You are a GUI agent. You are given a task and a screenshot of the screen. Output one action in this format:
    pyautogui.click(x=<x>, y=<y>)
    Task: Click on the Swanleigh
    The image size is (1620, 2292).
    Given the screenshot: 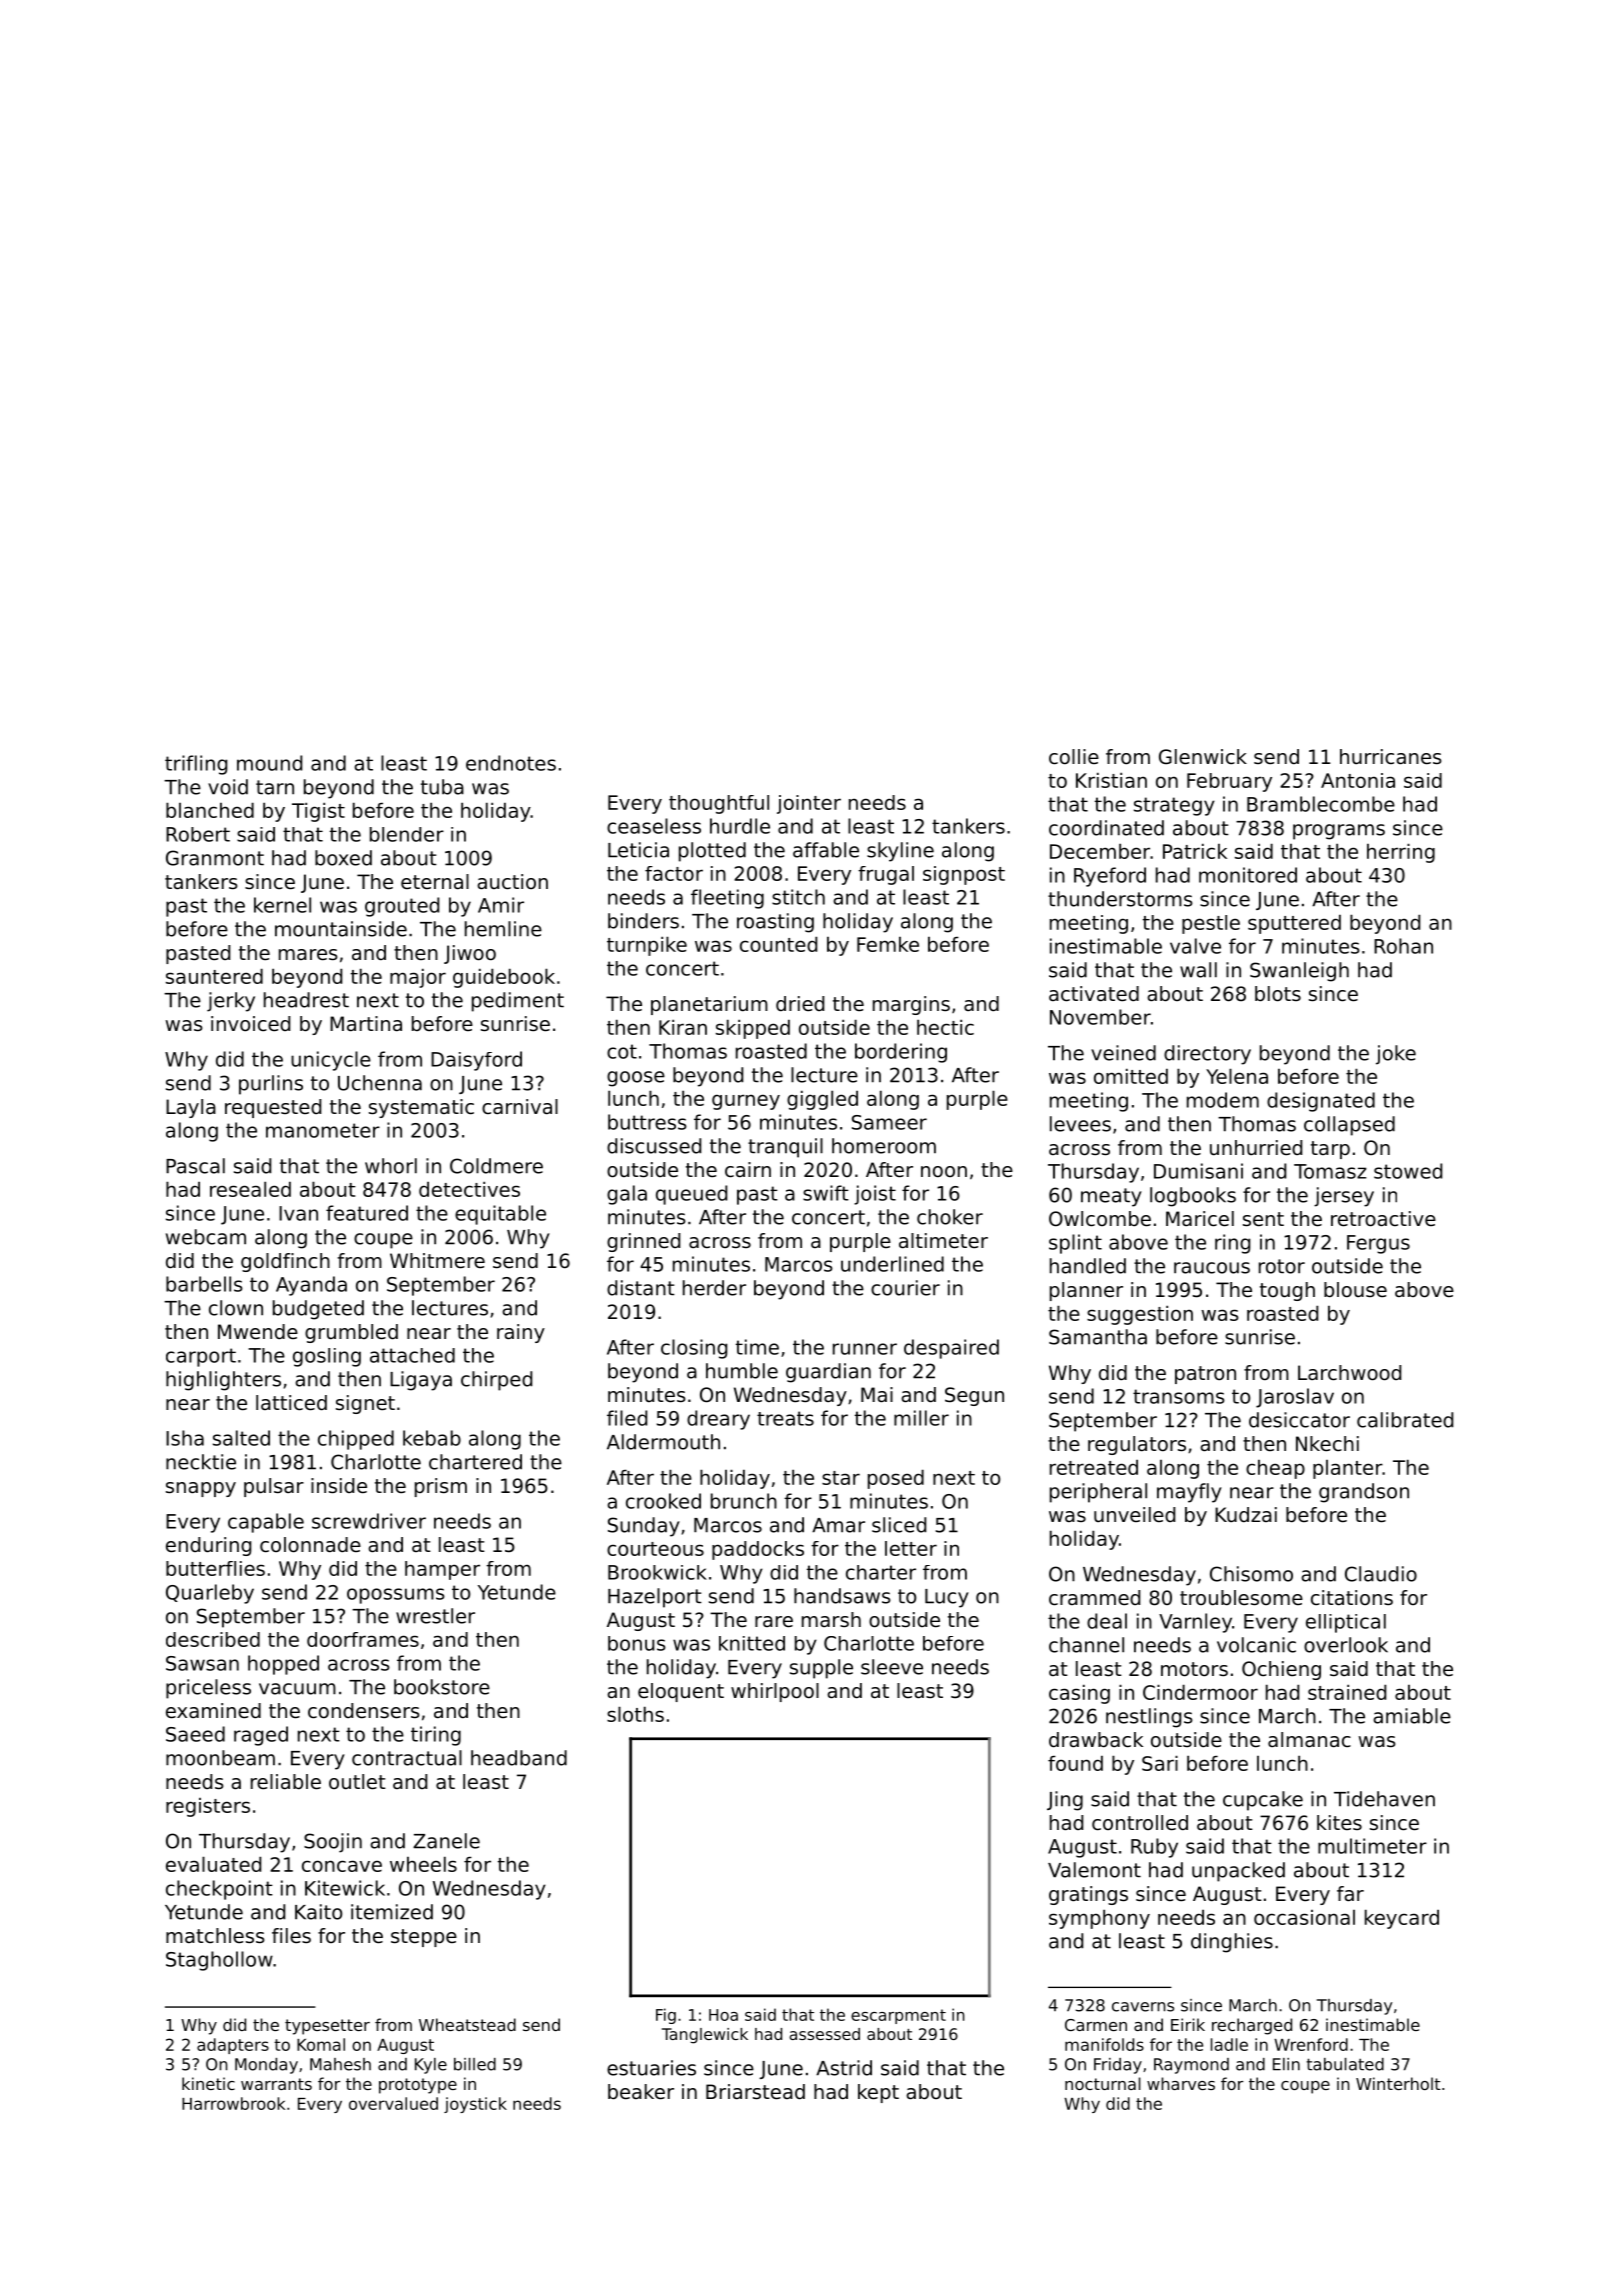 What is the action you would take?
    pyautogui.click(x=1299, y=972)
